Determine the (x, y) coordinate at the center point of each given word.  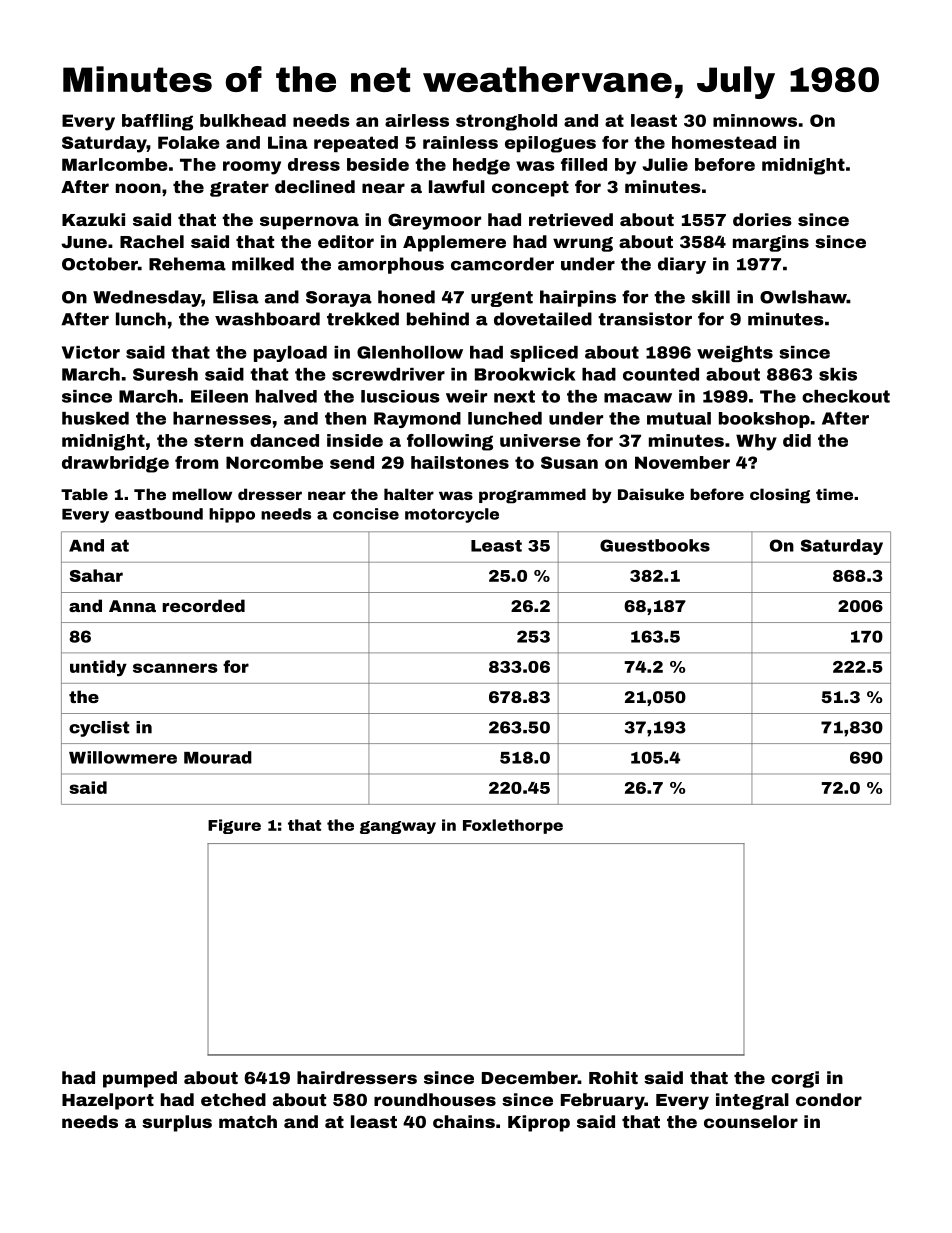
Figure (234, 826)
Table (84, 494)
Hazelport (108, 1101)
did (797, 440)
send (352, 462)
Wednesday (147, 298)
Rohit (613, 1077)
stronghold (506, 122)
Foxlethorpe (513, 826)
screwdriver (388, 374)
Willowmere (123, 757)
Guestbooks (655, 545)
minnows (755, 120)
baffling (157, 122)
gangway (398, 827)
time (834, 494)
